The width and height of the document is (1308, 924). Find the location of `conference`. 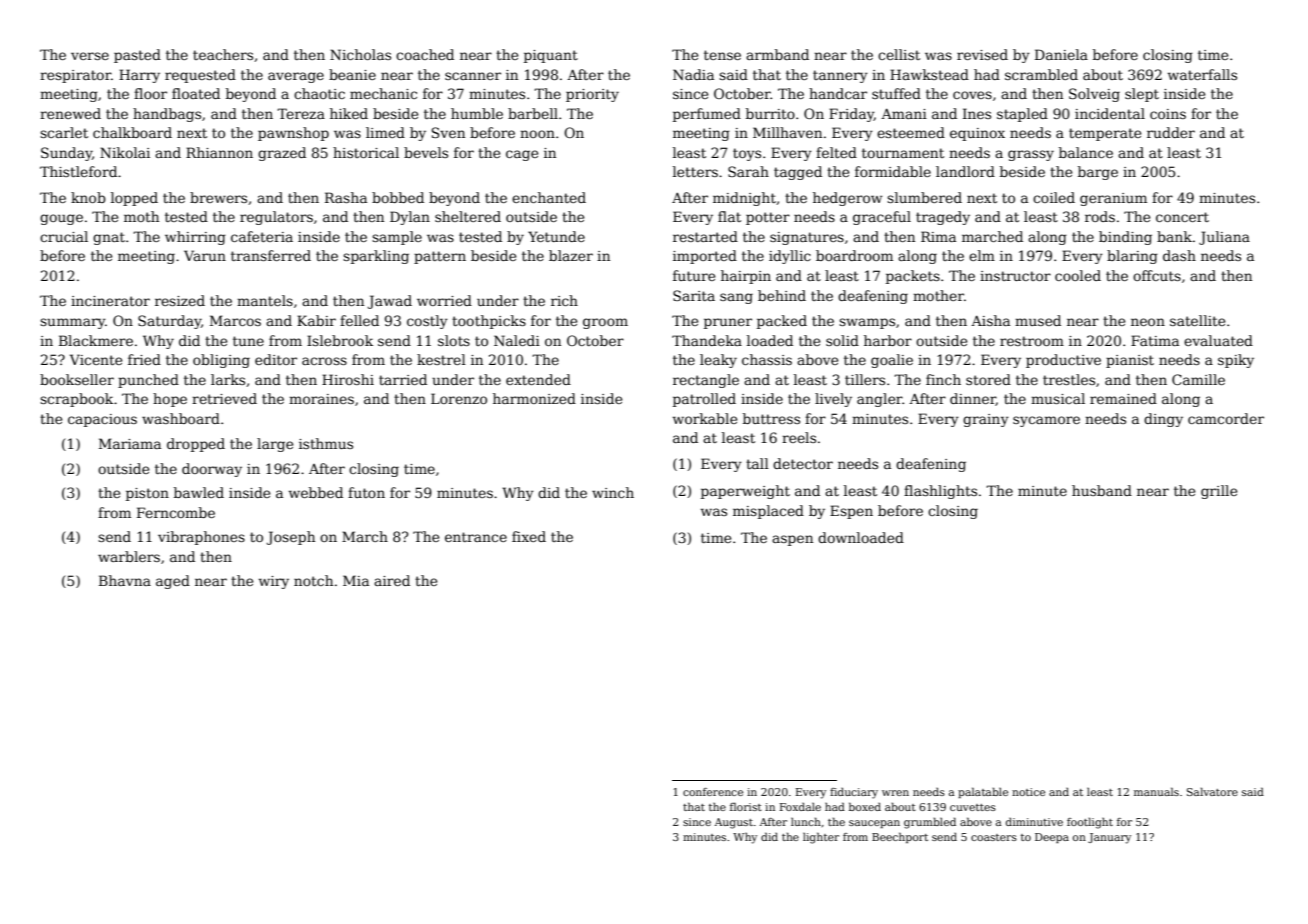

conference is located at coordinates (713, 792).
